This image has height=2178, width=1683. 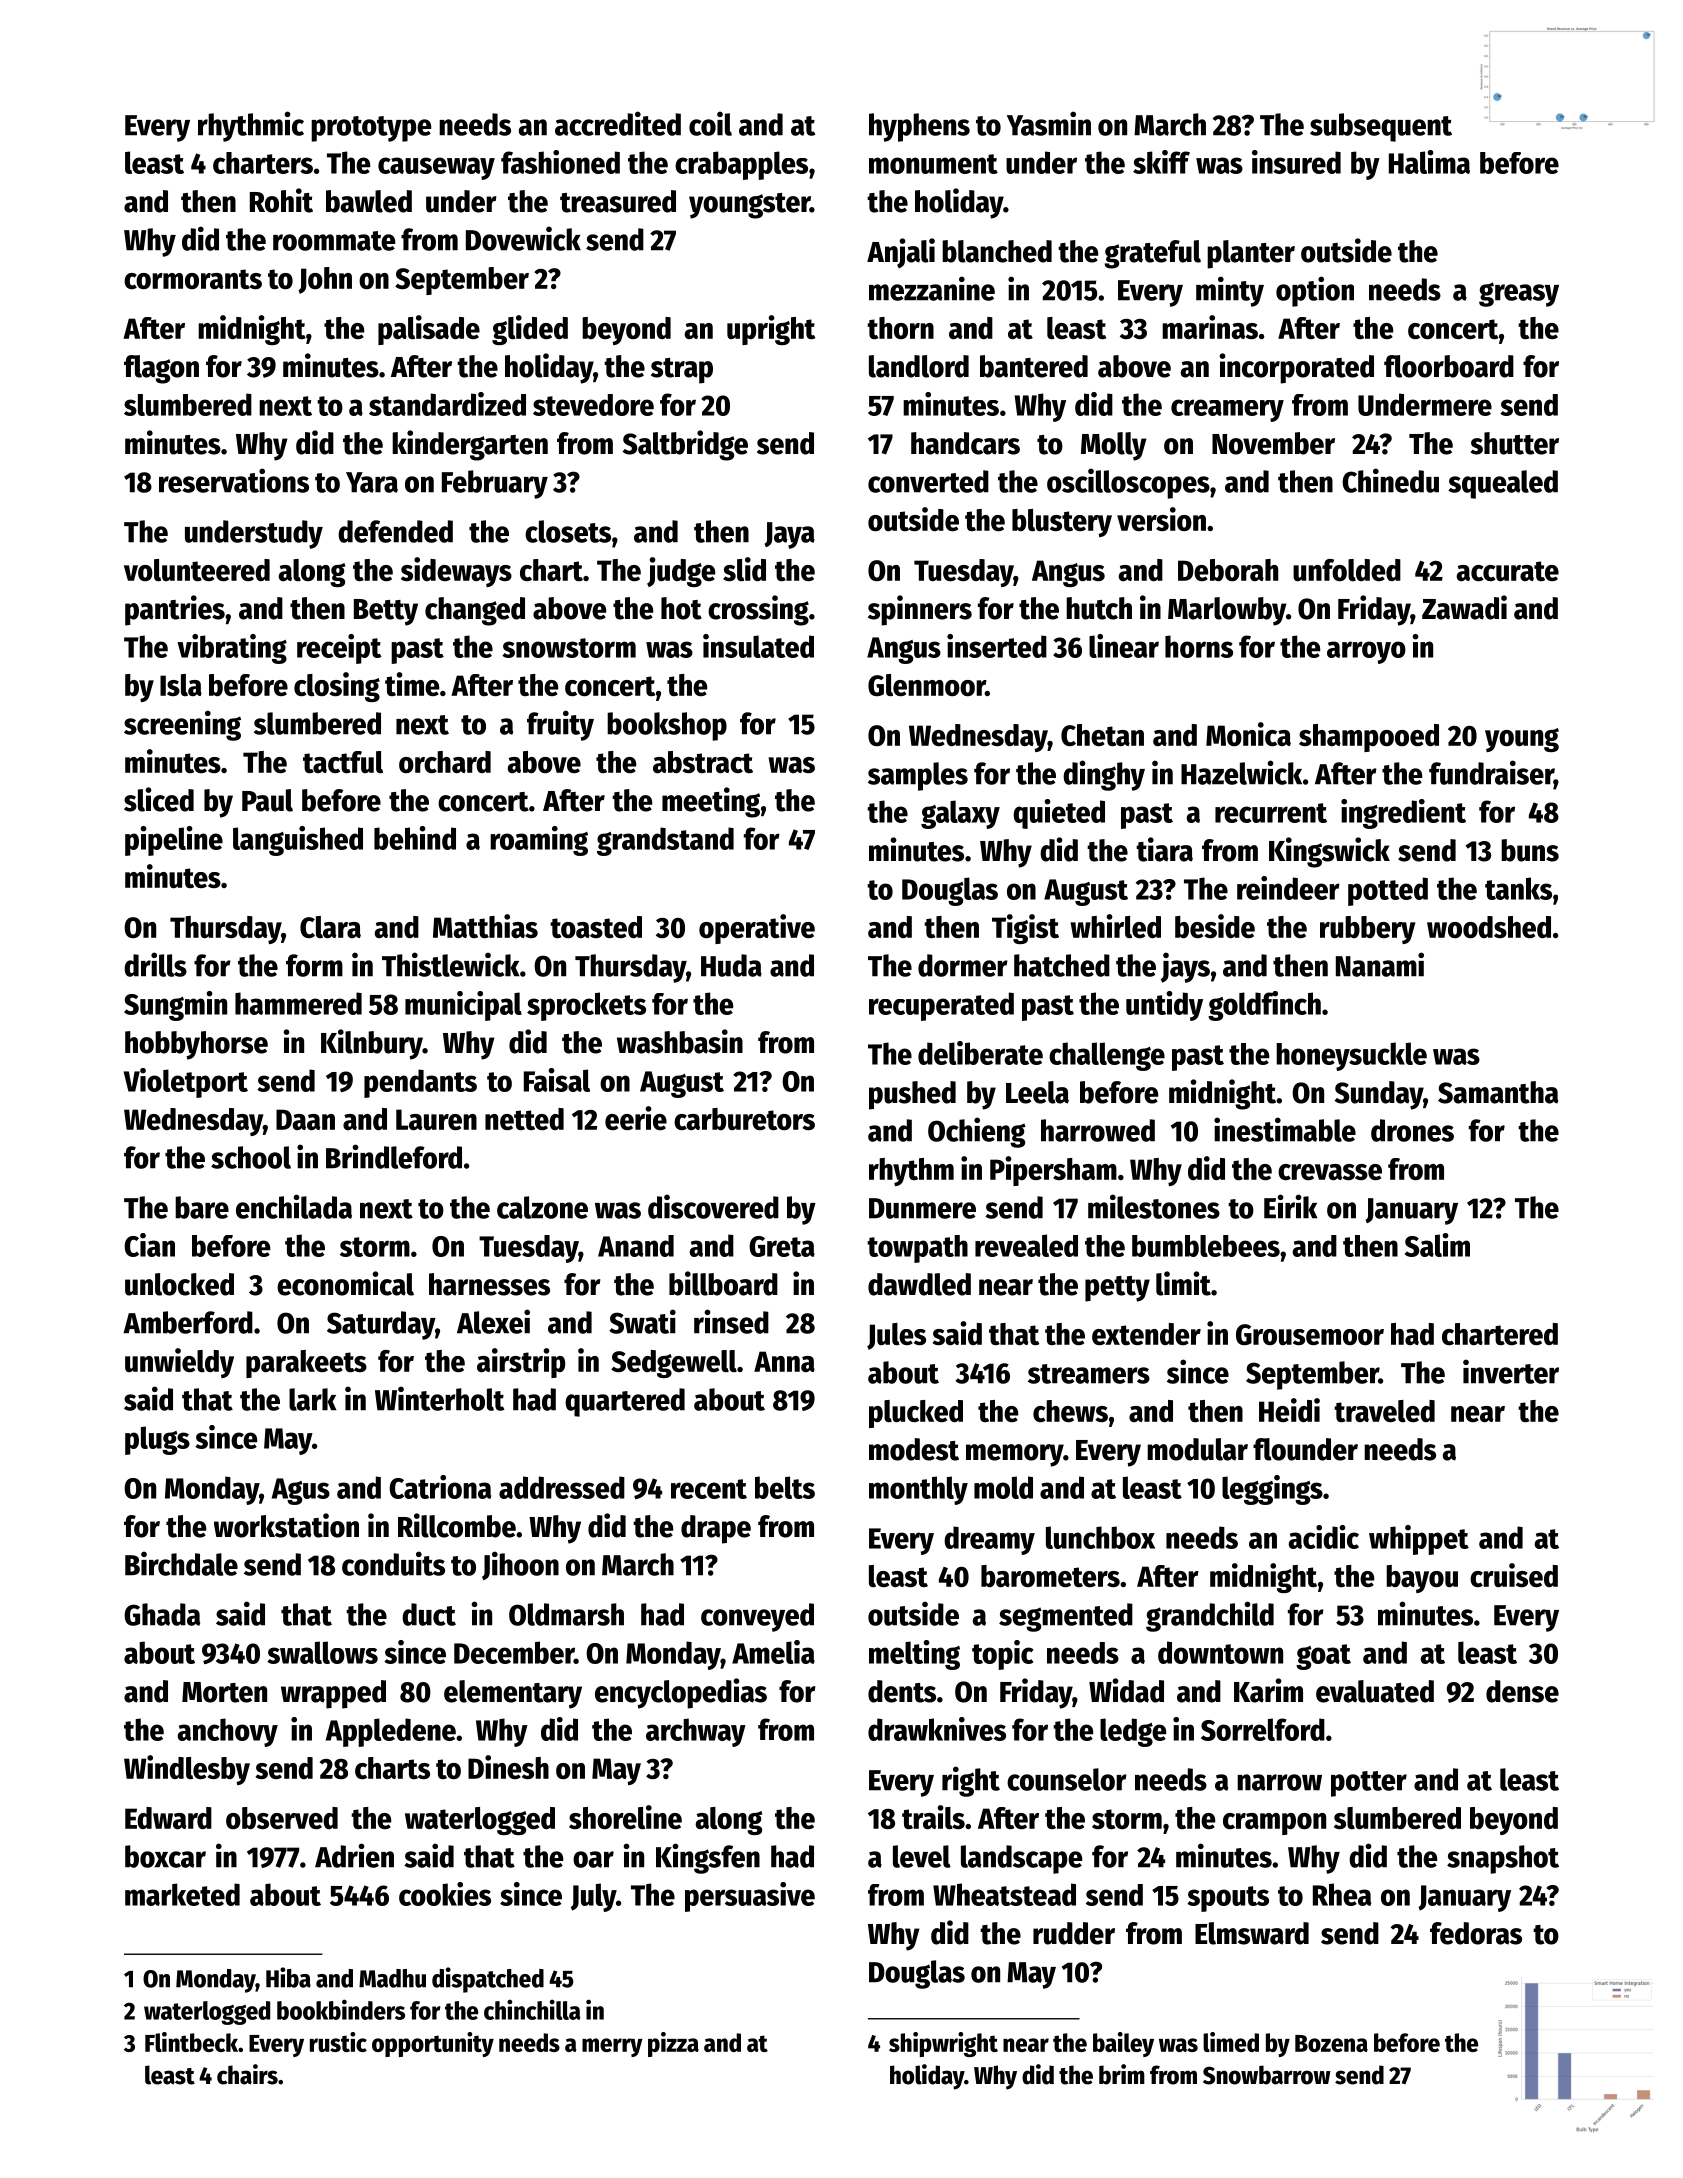 What do you see at coordinates (710, 123) in the image?
I see `coil` at bounding box center [710, 123].
